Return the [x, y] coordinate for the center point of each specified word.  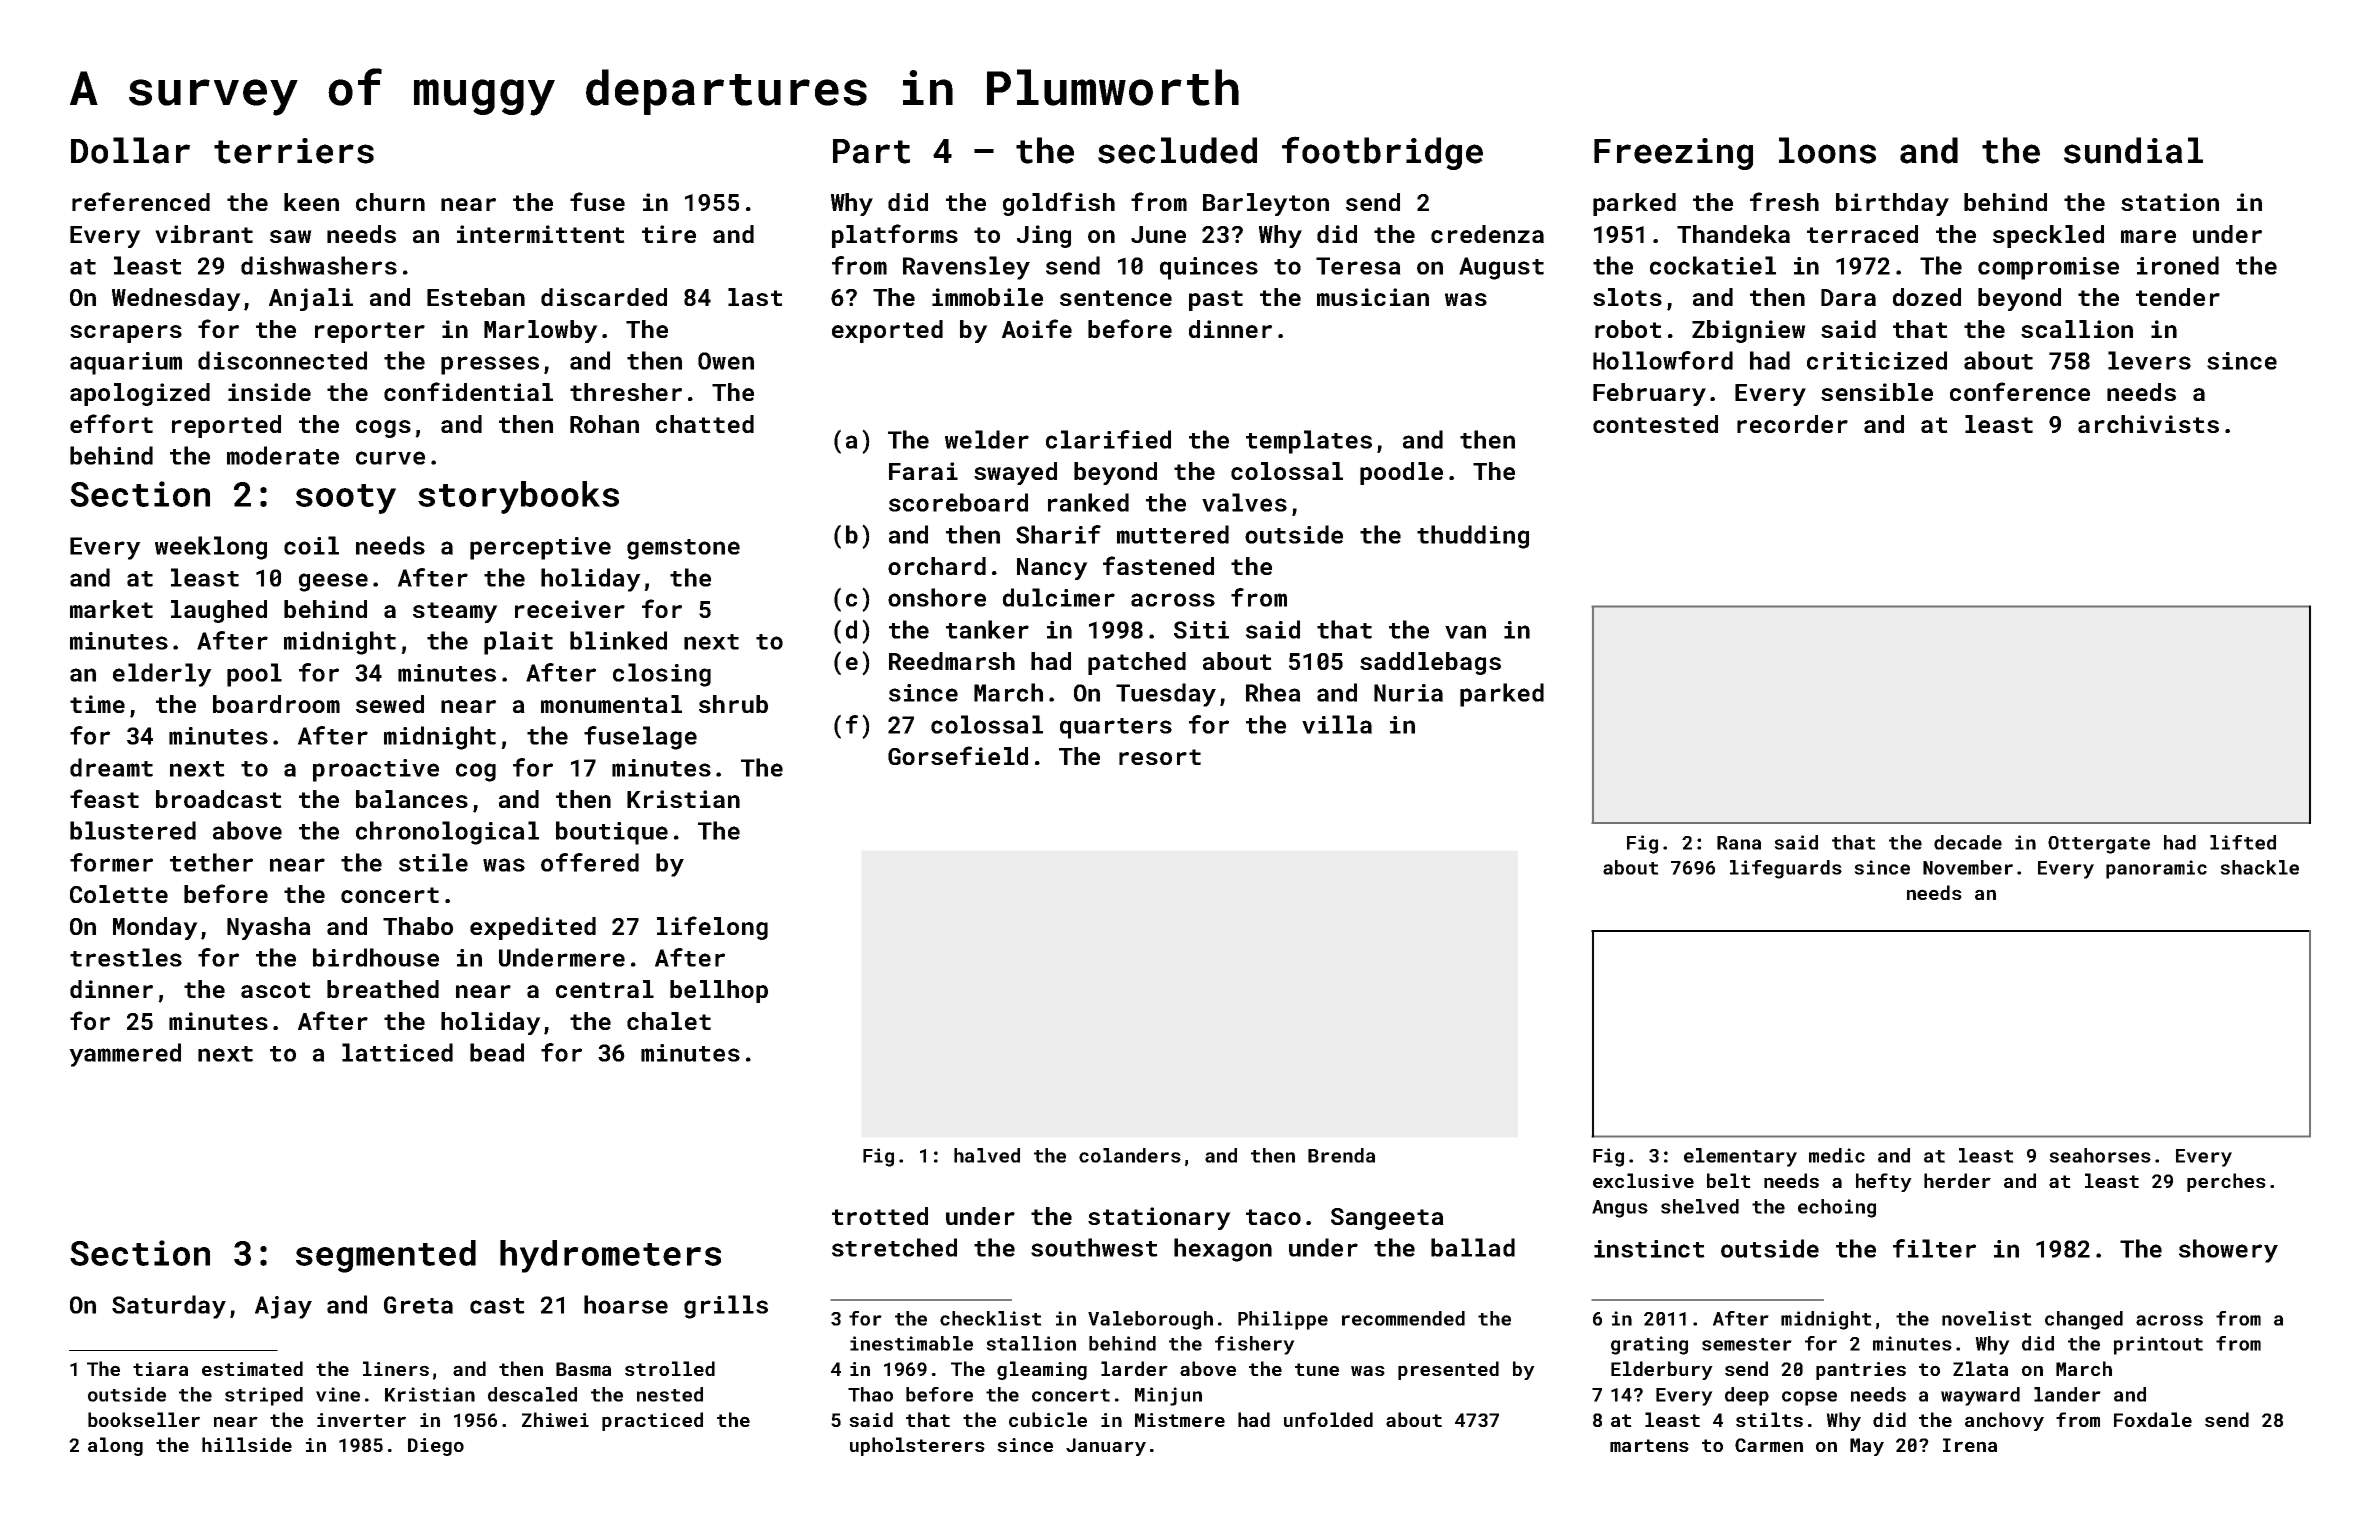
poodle [1401, 473]
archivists [2148, 424]
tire [669, 234]
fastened [1158, 565]
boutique [612, 833]
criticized [1877, 360]
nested [670, 1394]
